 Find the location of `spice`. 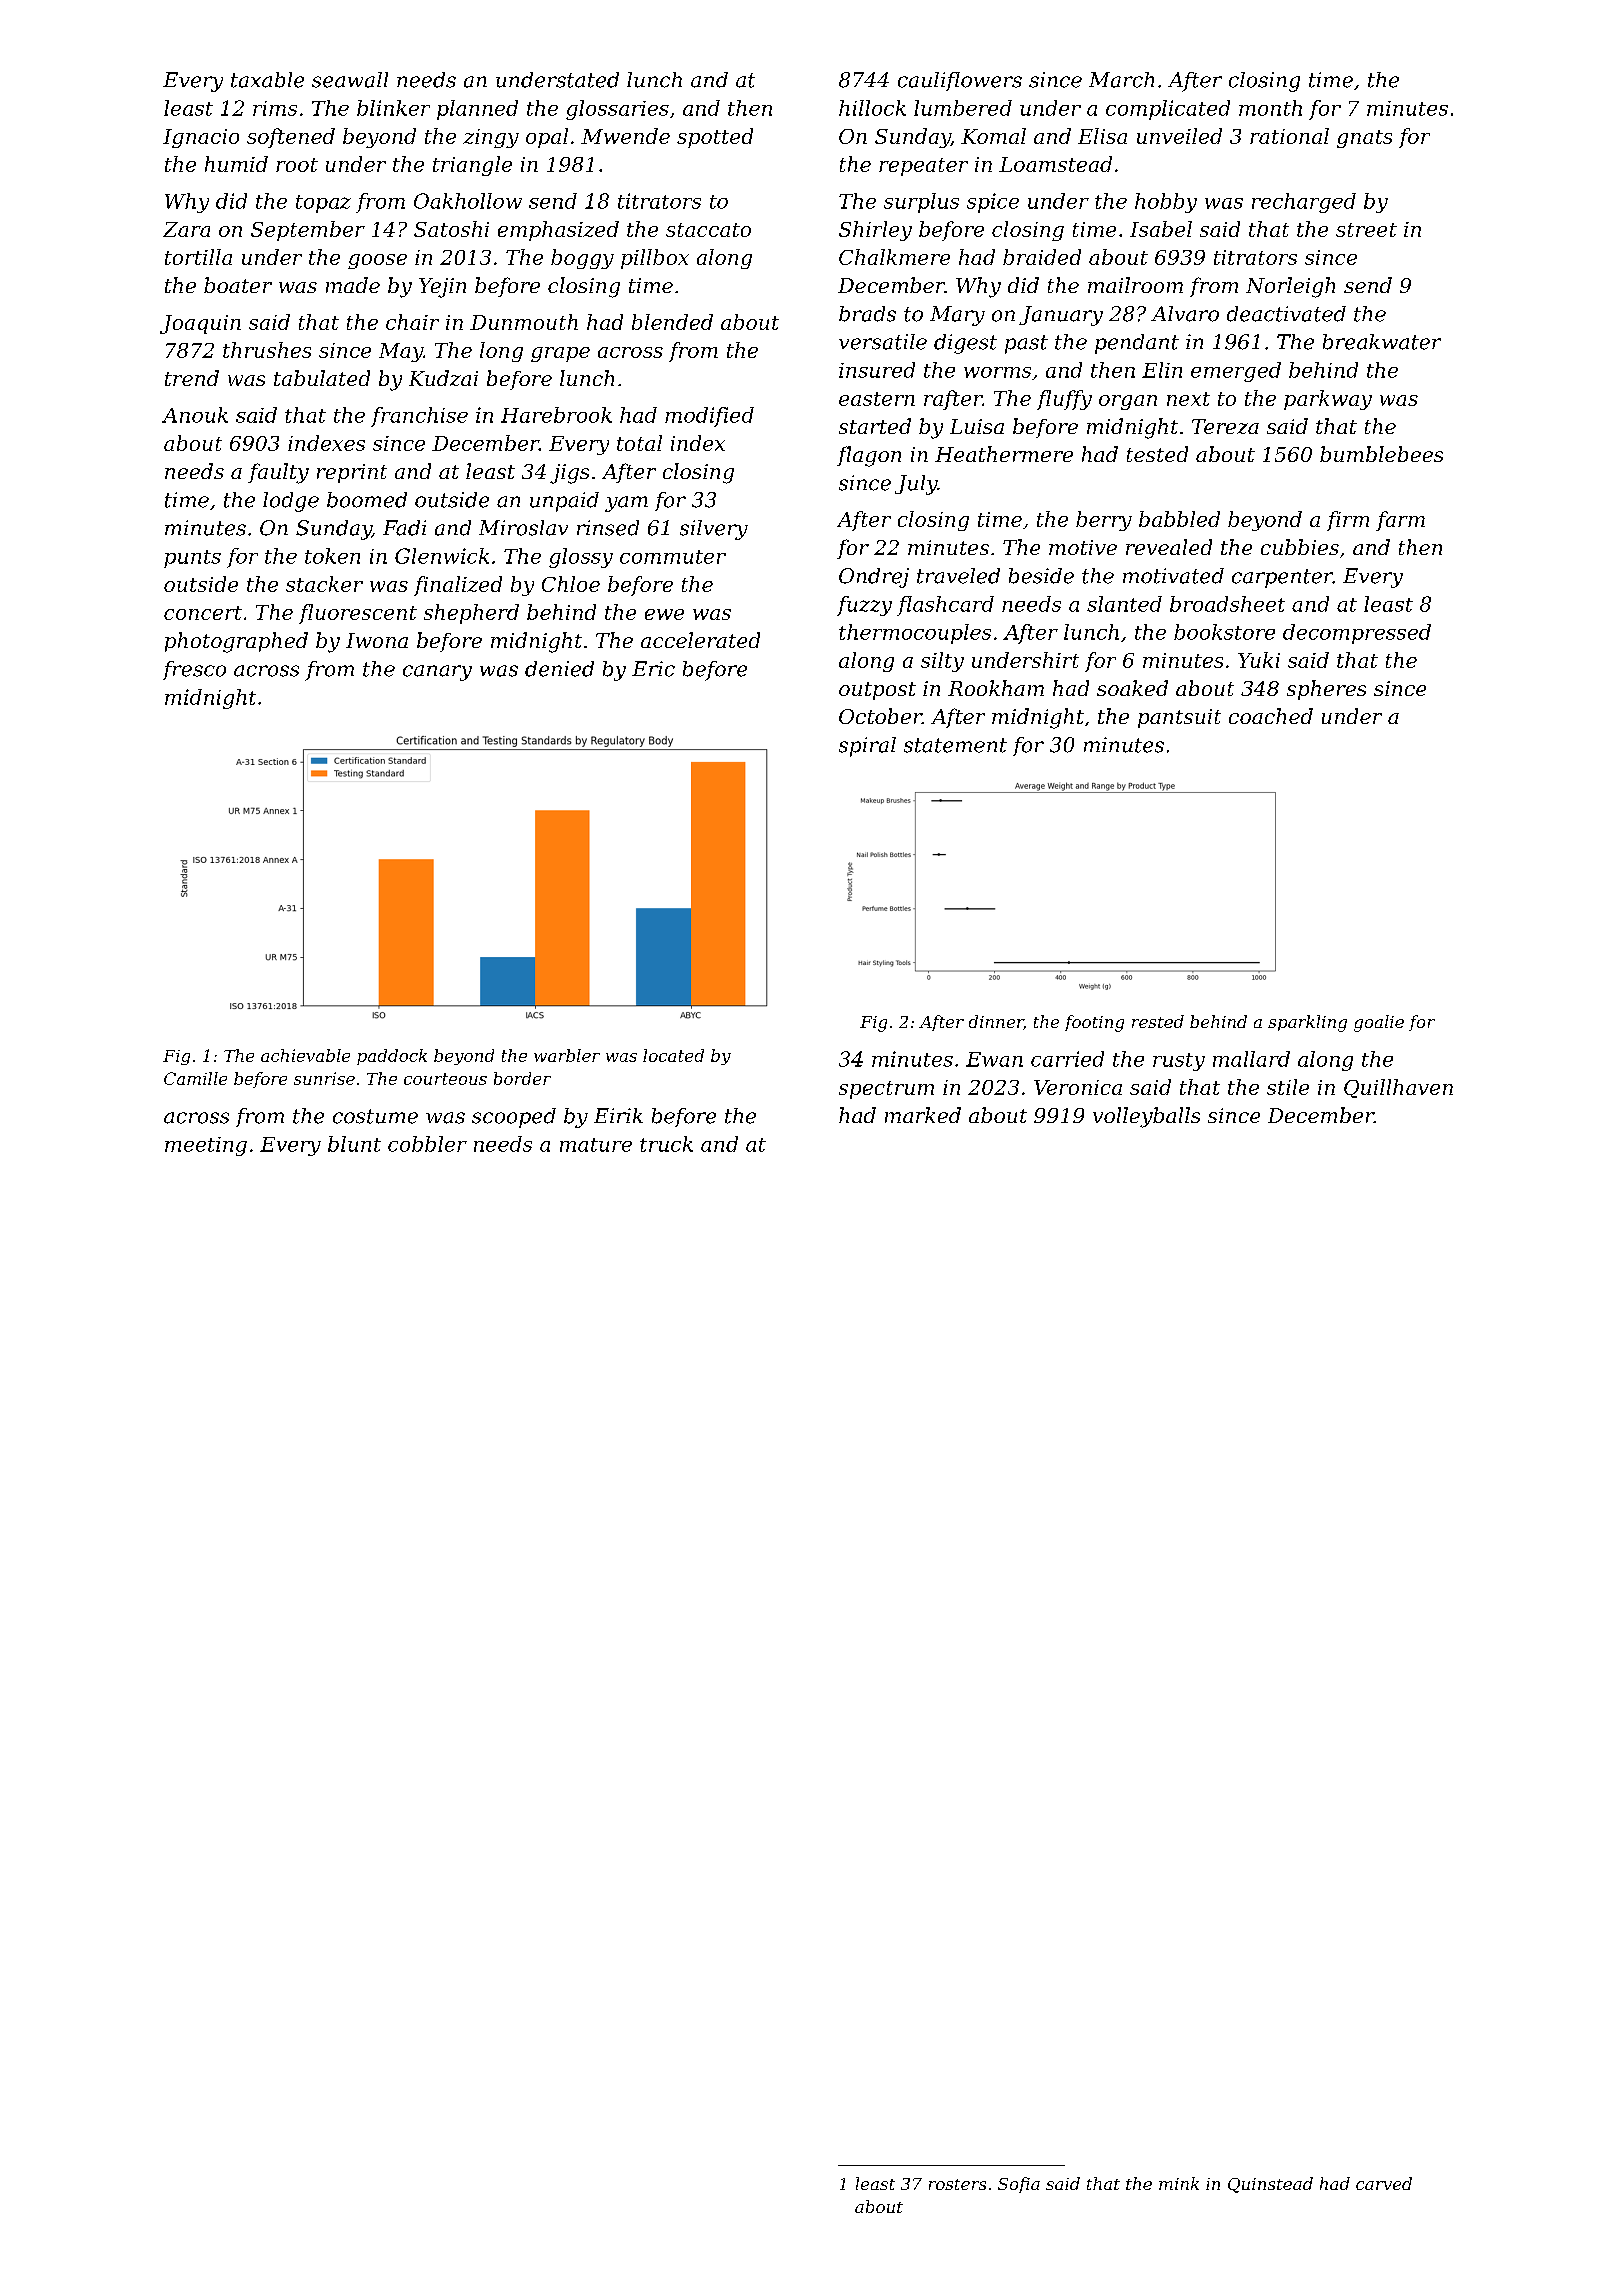

spice is located at coordinates (993, 203).
